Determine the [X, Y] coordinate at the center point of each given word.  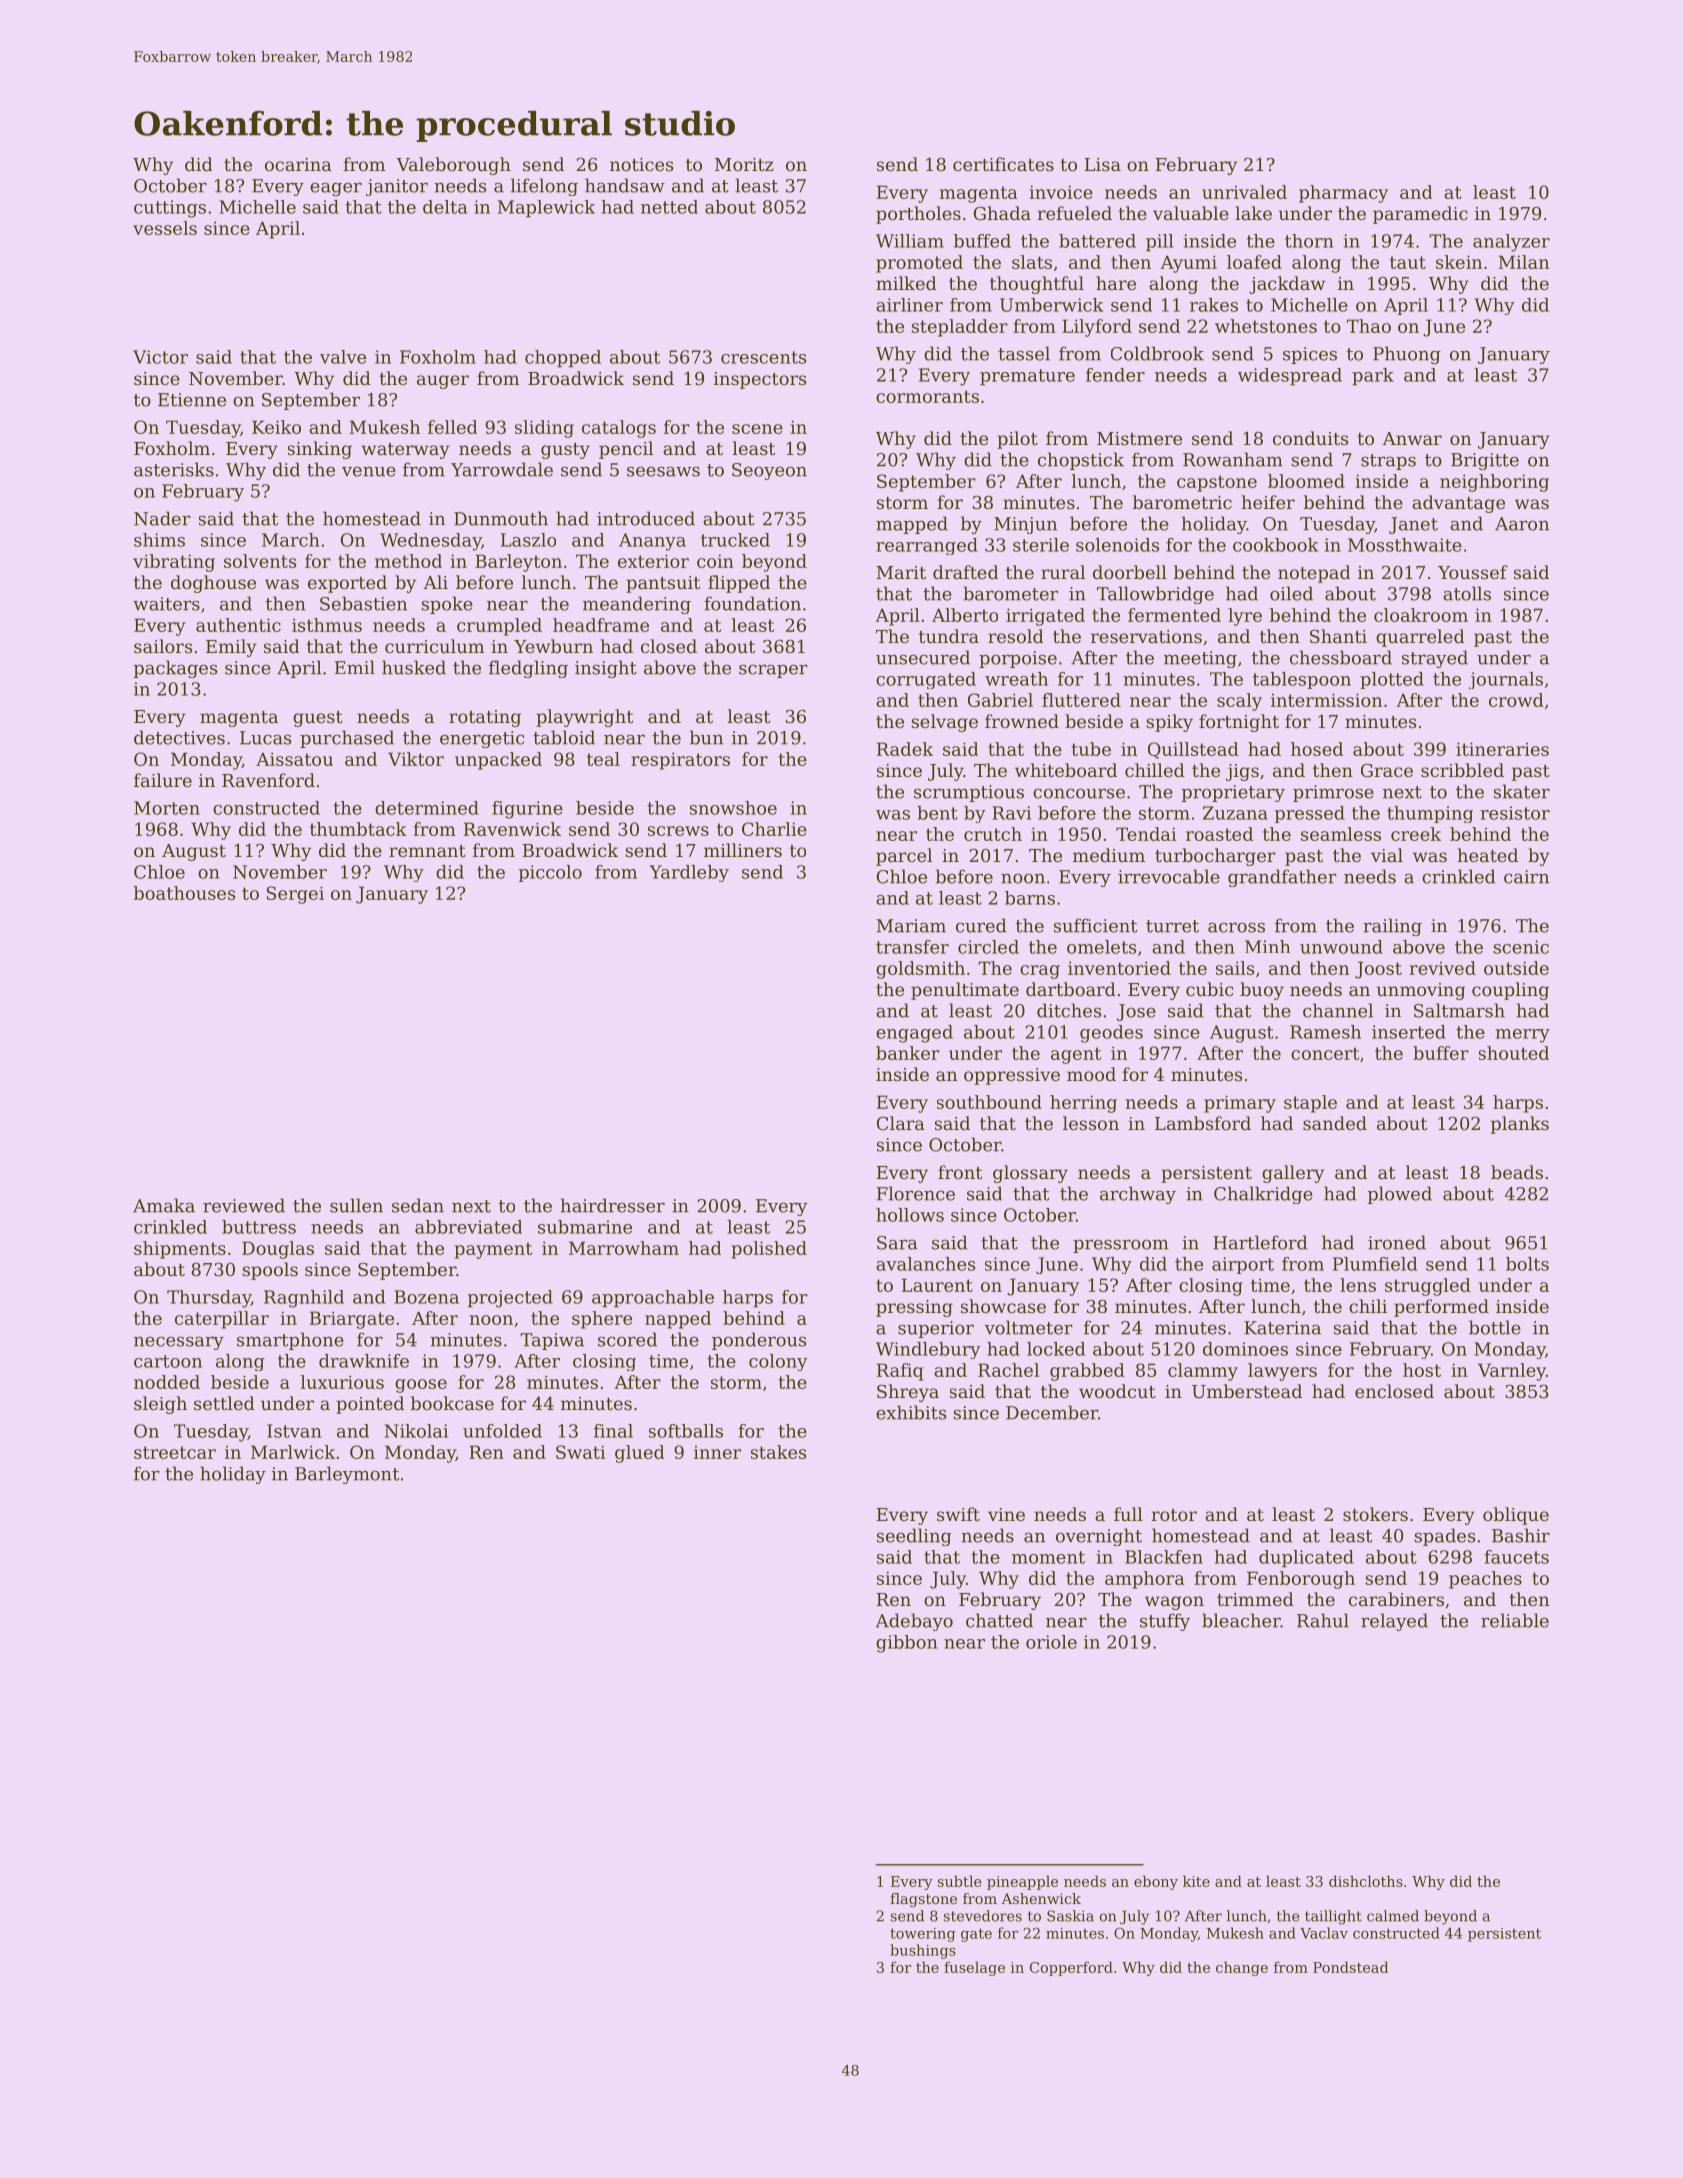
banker [908, 1053]
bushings [923, 1951]
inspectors [760, 380]
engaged [914, 1034]
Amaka [164, 1205]
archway [1138, 1195]
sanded [1335, 1123]
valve [343, 357]
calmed [1393, 1916]
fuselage [974, 1968]
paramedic [1420, 215]
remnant [427, 851]
